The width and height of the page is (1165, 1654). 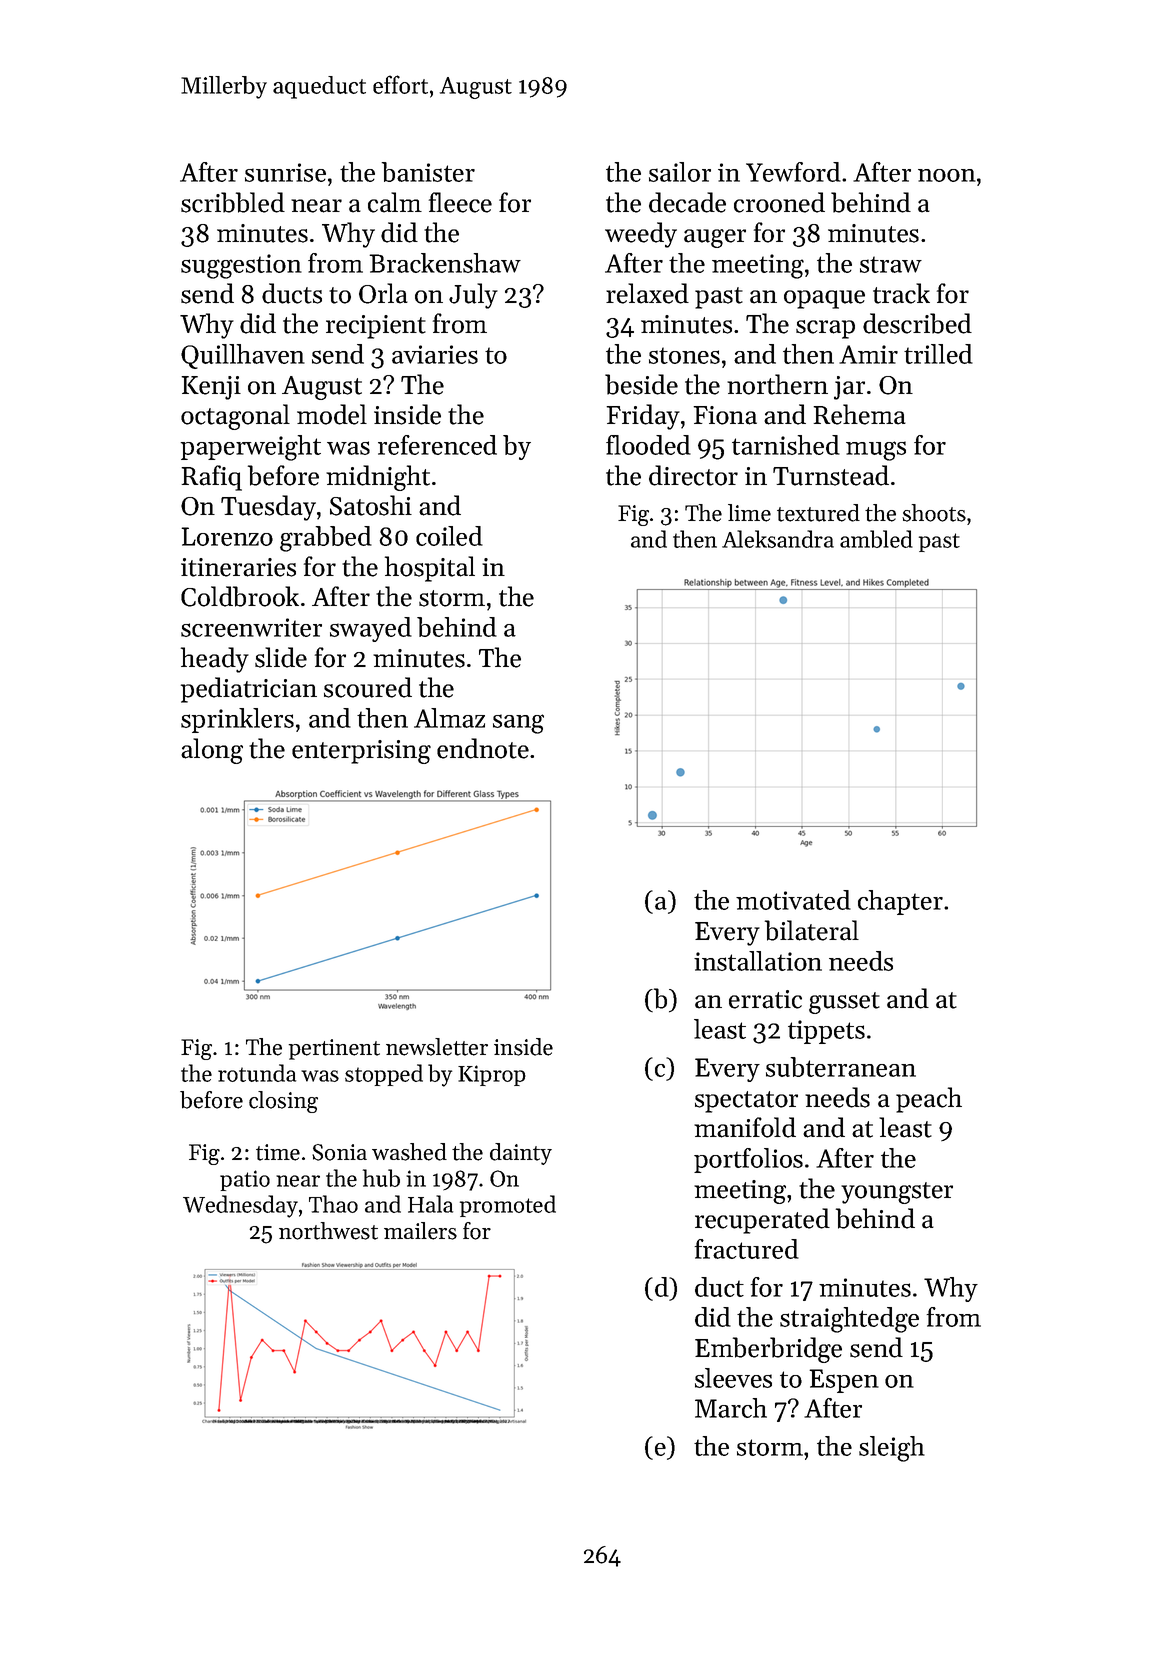 I want to click on mailers, so click(x=420, y=1231).
